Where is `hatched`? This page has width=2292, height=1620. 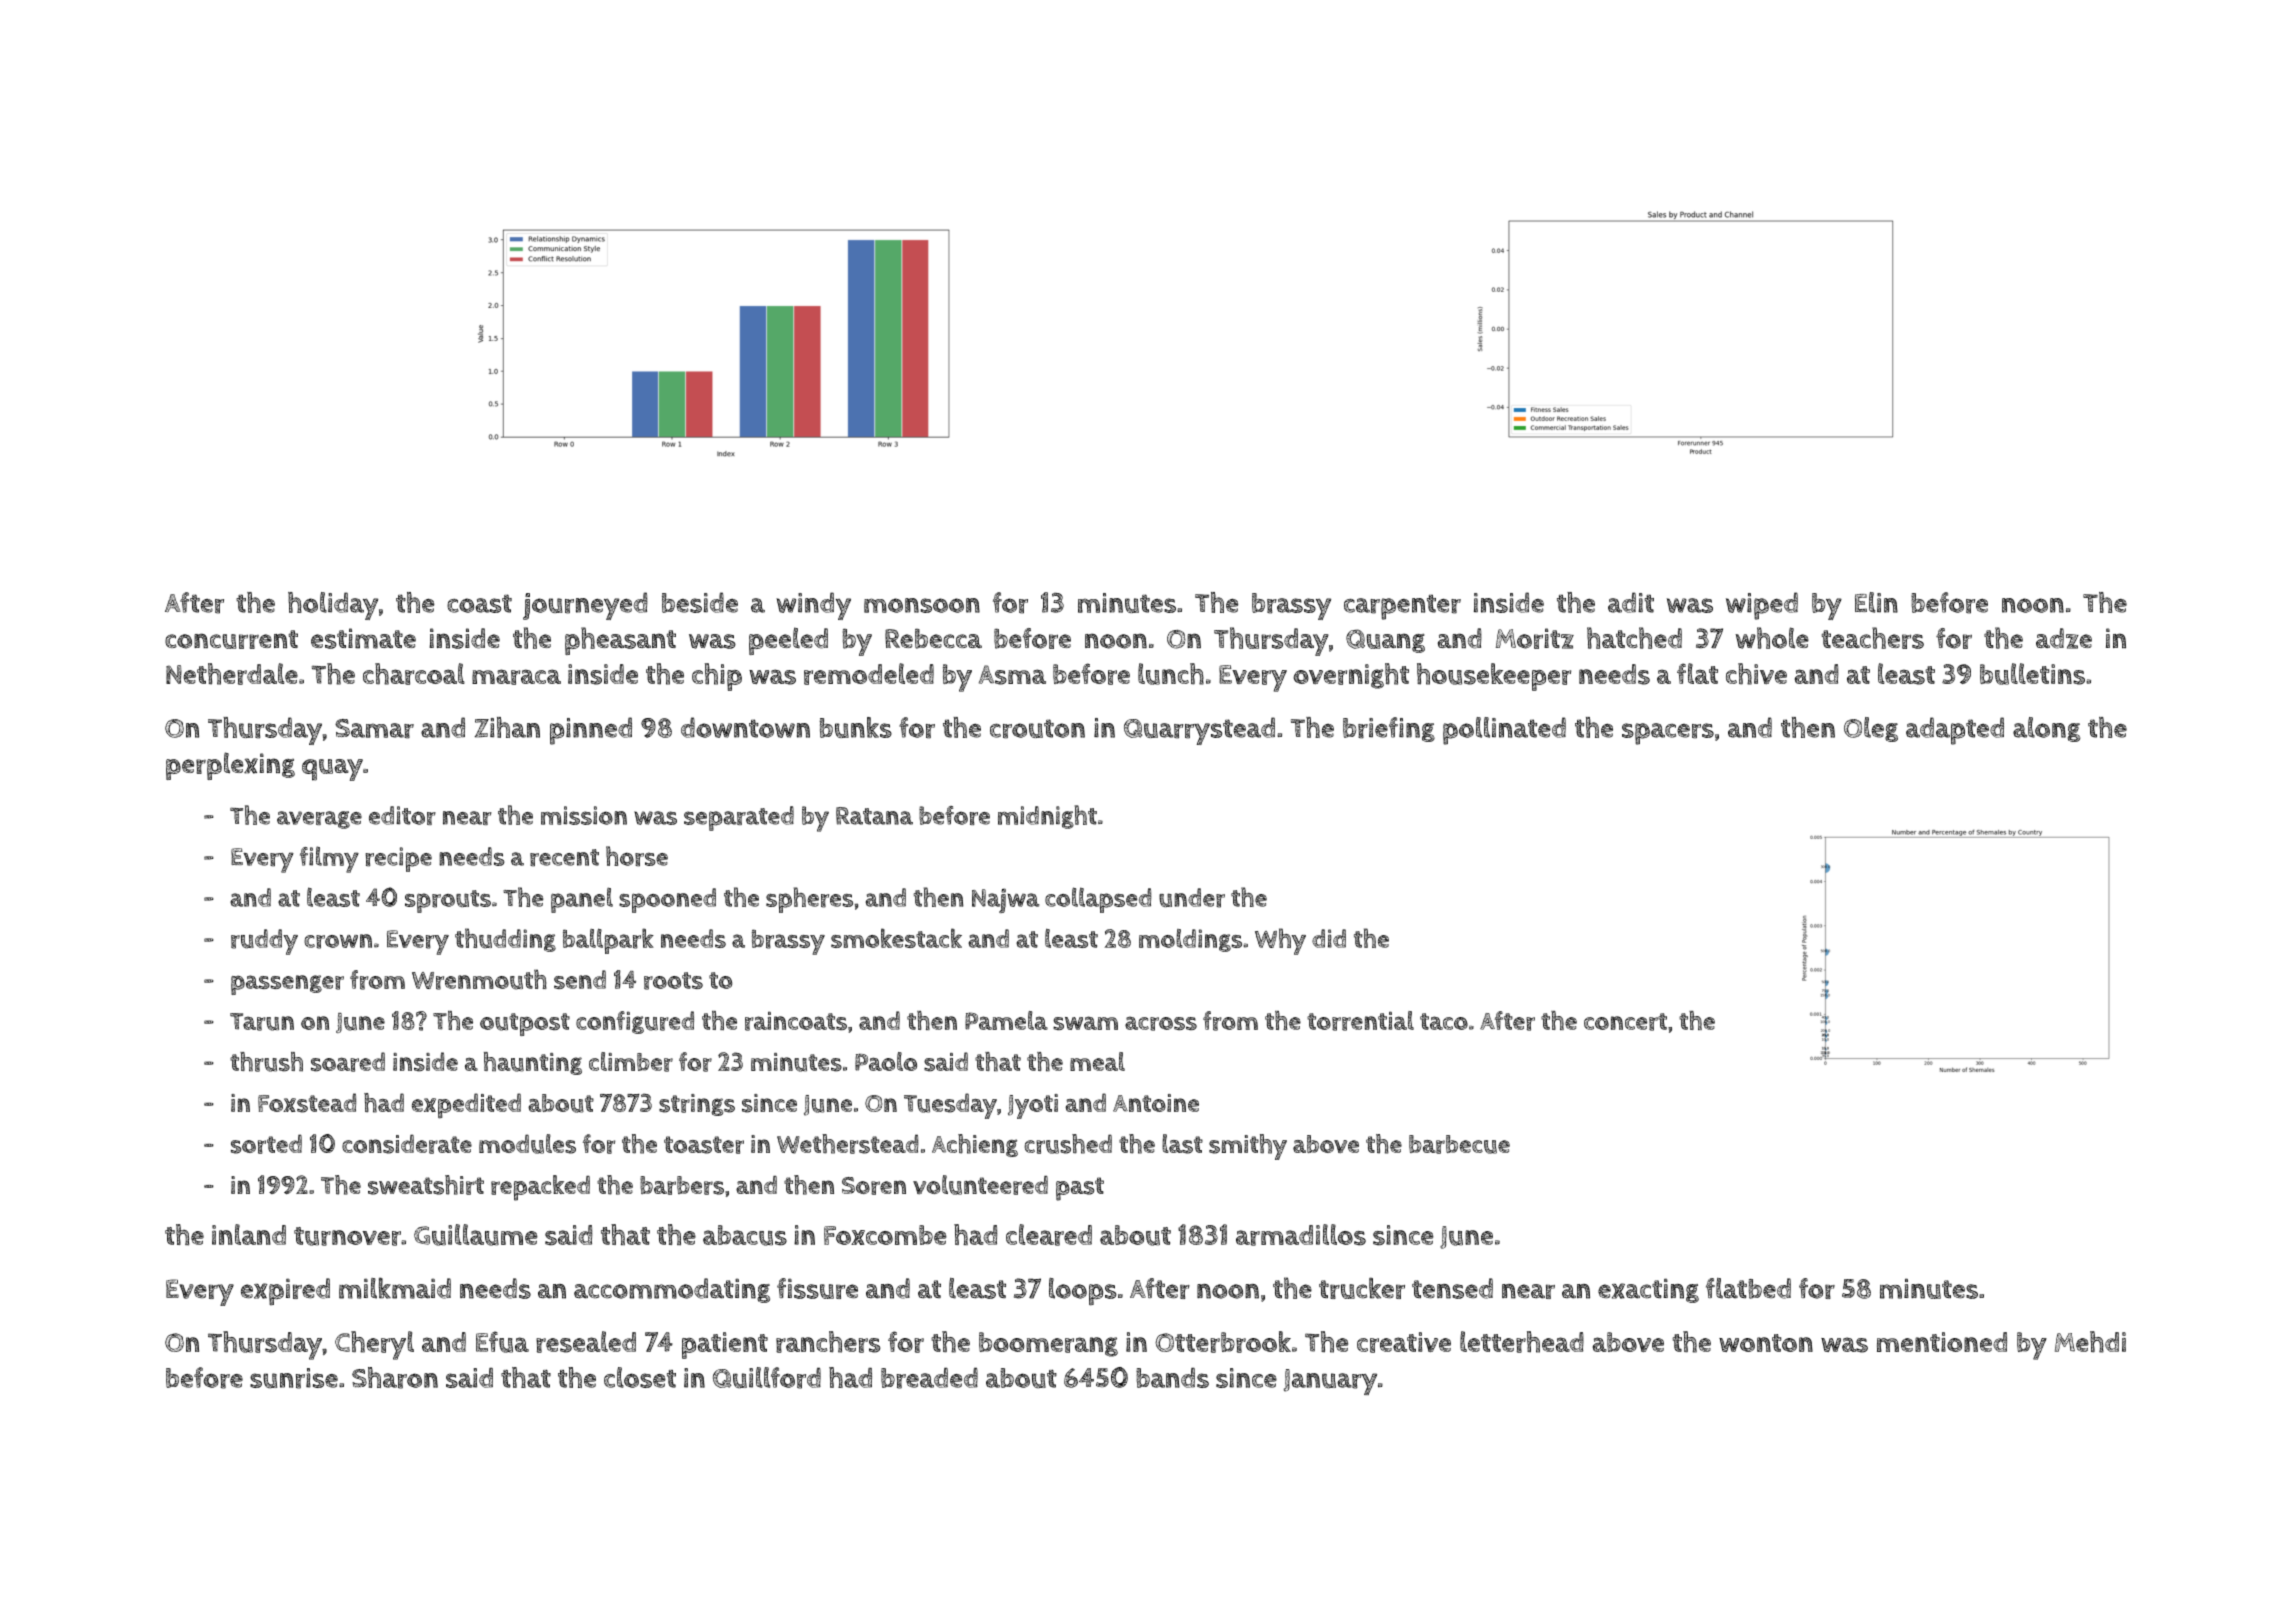
hatched is located at coordinates (1634, 638).
